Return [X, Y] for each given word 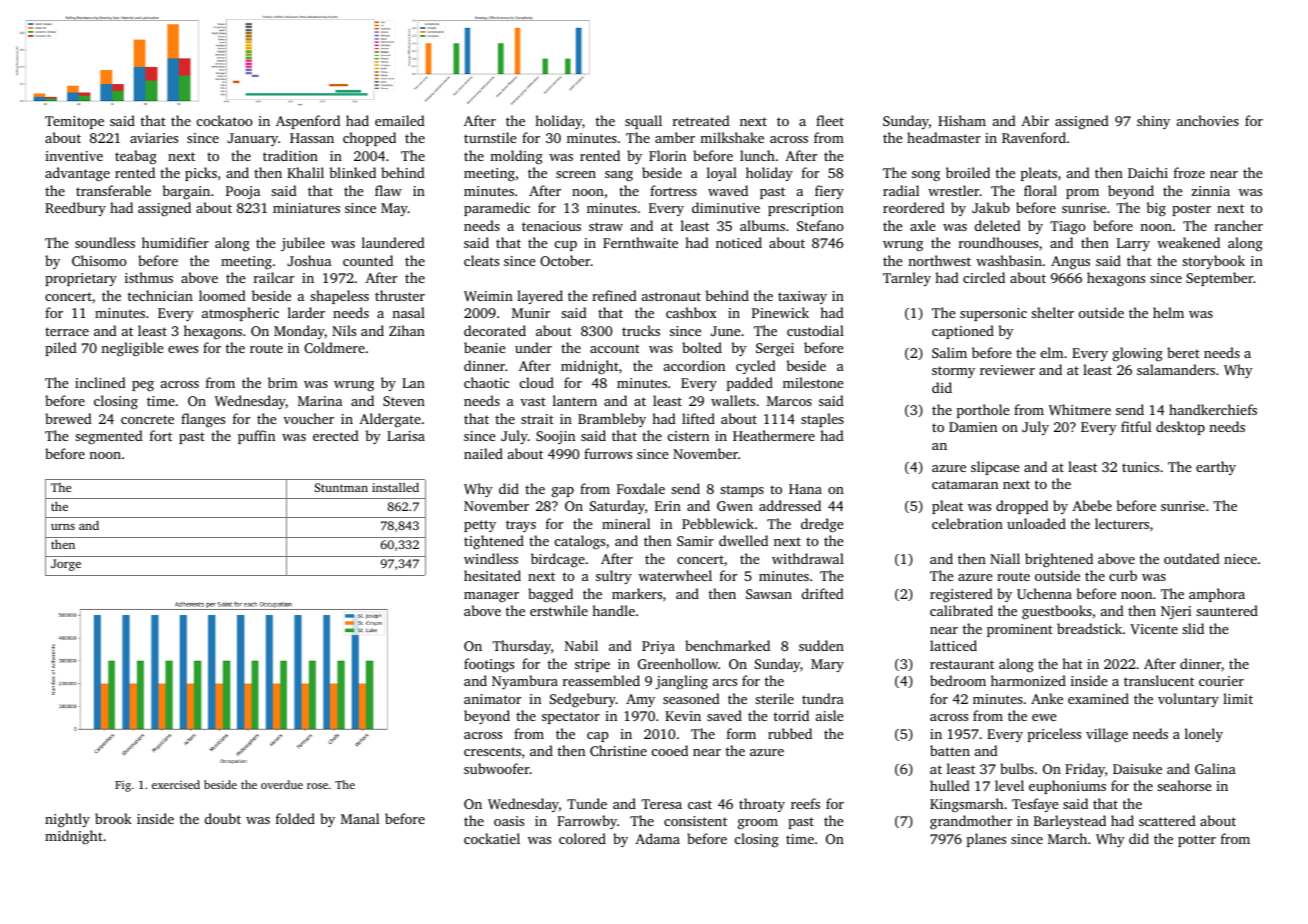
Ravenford [1034, 137]
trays [521, 526]
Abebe [1092, 505]
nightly [67, 820]
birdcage [558, 560]
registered [961, 595]
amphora [1217, 595]
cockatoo [225, 120]
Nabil [581, 645]
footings [489, 665]
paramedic [497, 209]
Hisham [962, 120]
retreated [701, 120]
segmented [109, 437]
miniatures [306, 208]
